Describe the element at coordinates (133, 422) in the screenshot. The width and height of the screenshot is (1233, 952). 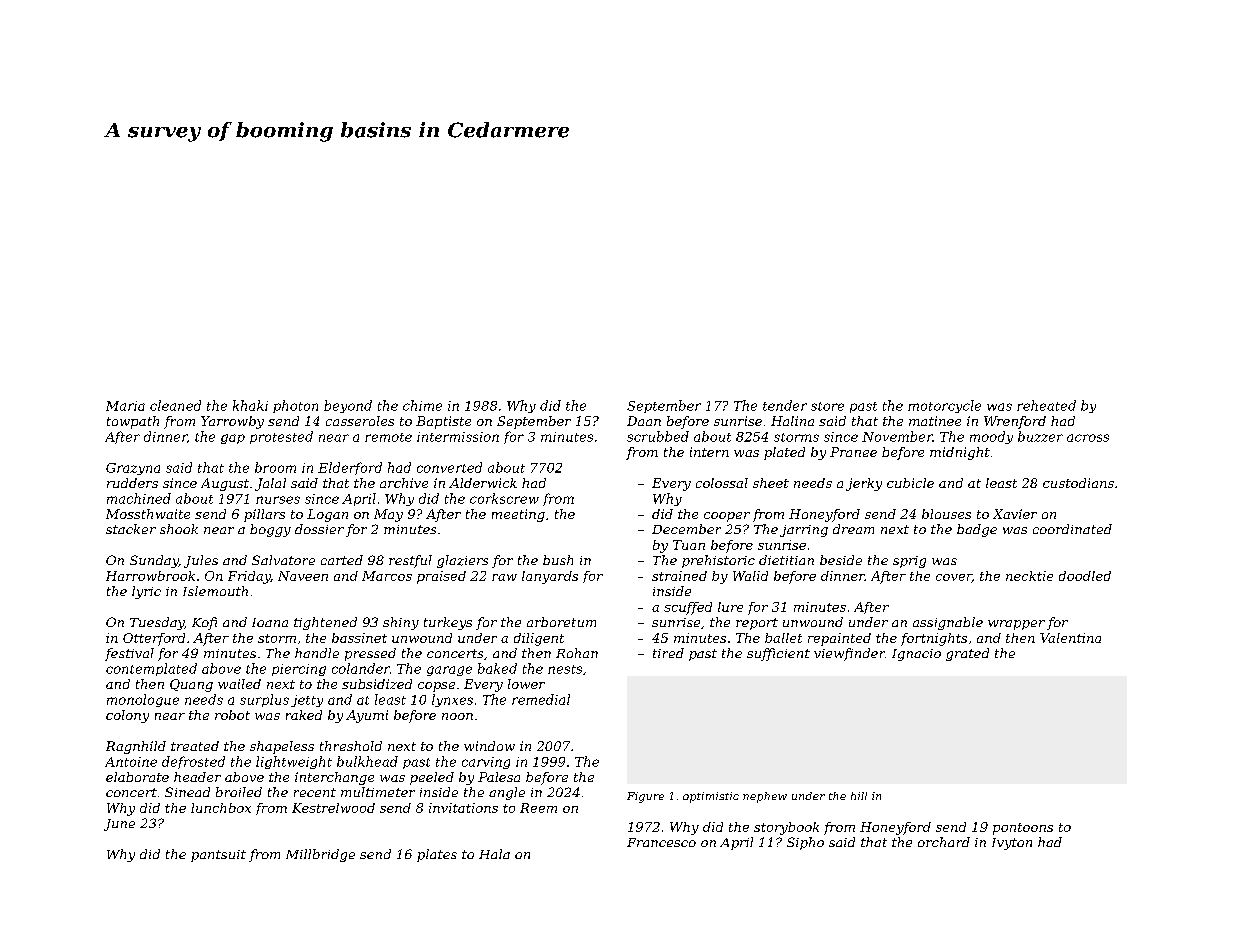
I see `towpath` at that location.
